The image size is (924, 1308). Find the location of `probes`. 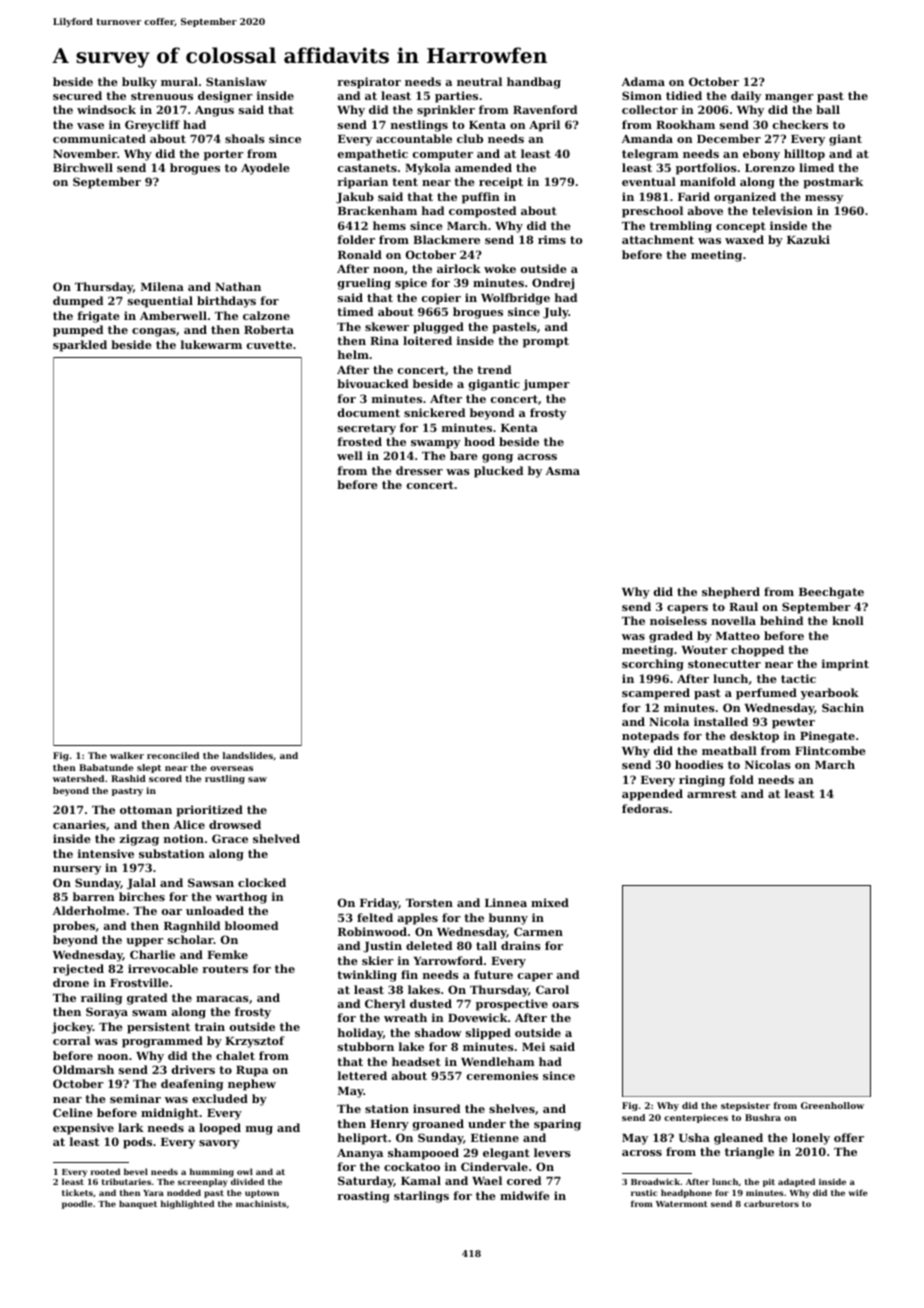

probes is located at coordinates (74, 927).
